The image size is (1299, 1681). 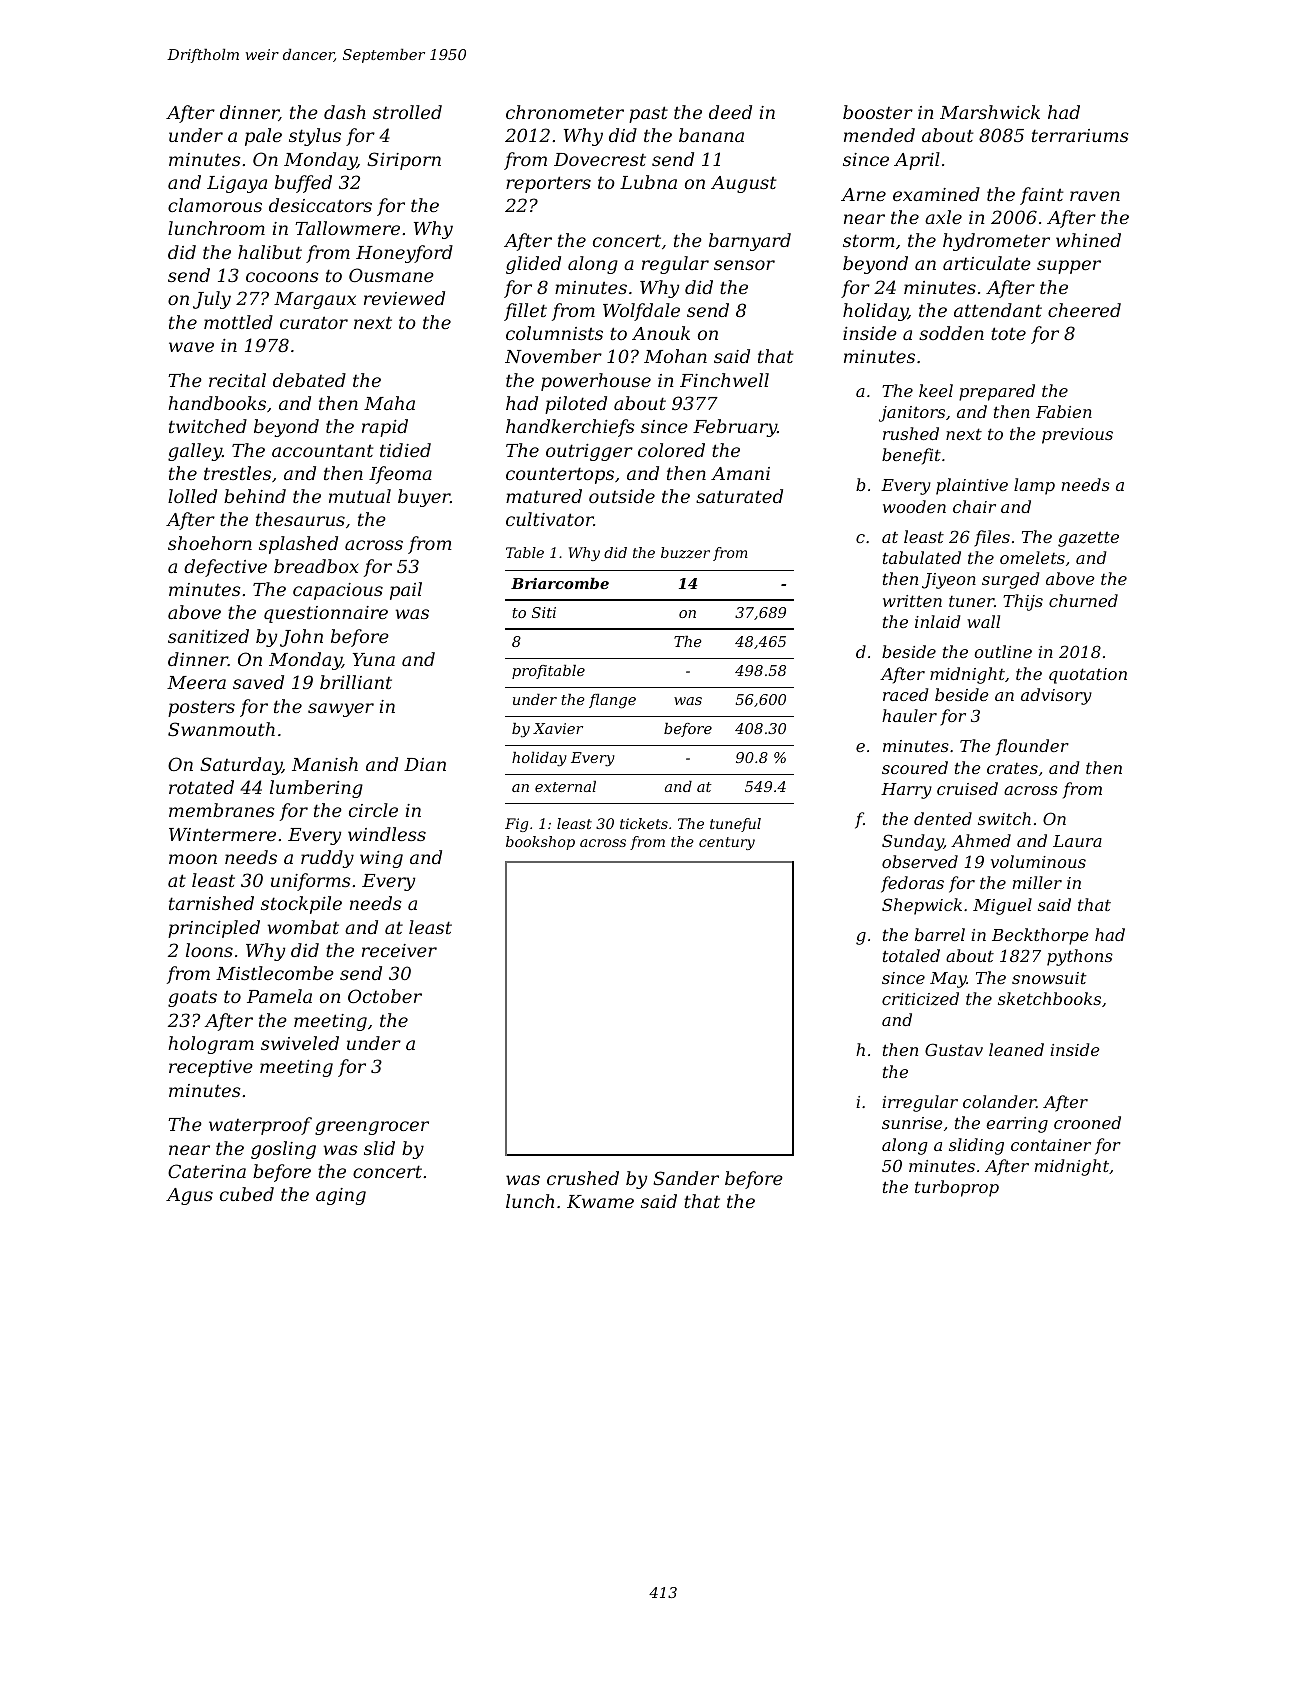 I want to click on buzzer, so click(x=685, y=553).
